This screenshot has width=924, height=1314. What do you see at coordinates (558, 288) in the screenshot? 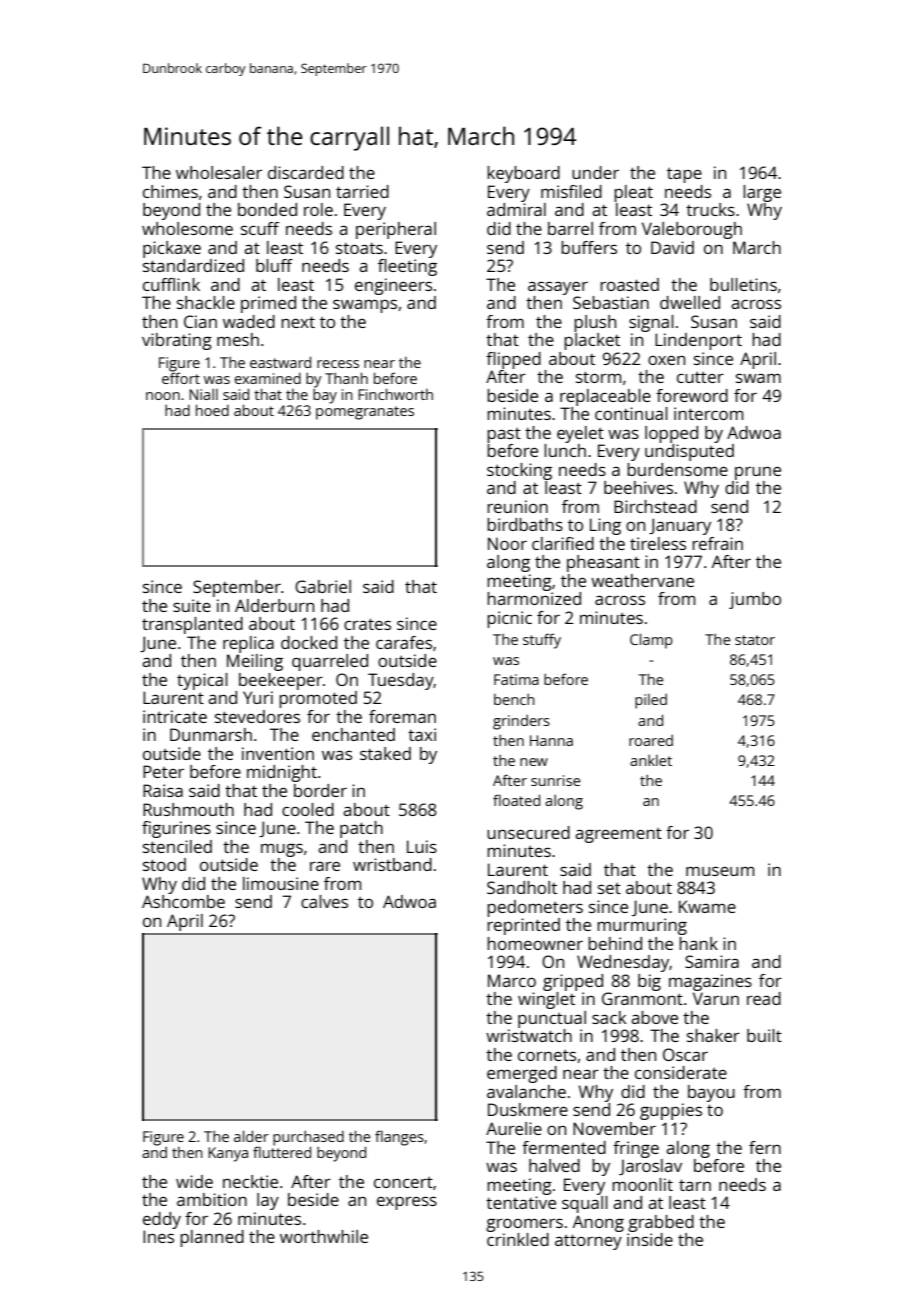
I see `assayer` at bounding box center [558, 288].
